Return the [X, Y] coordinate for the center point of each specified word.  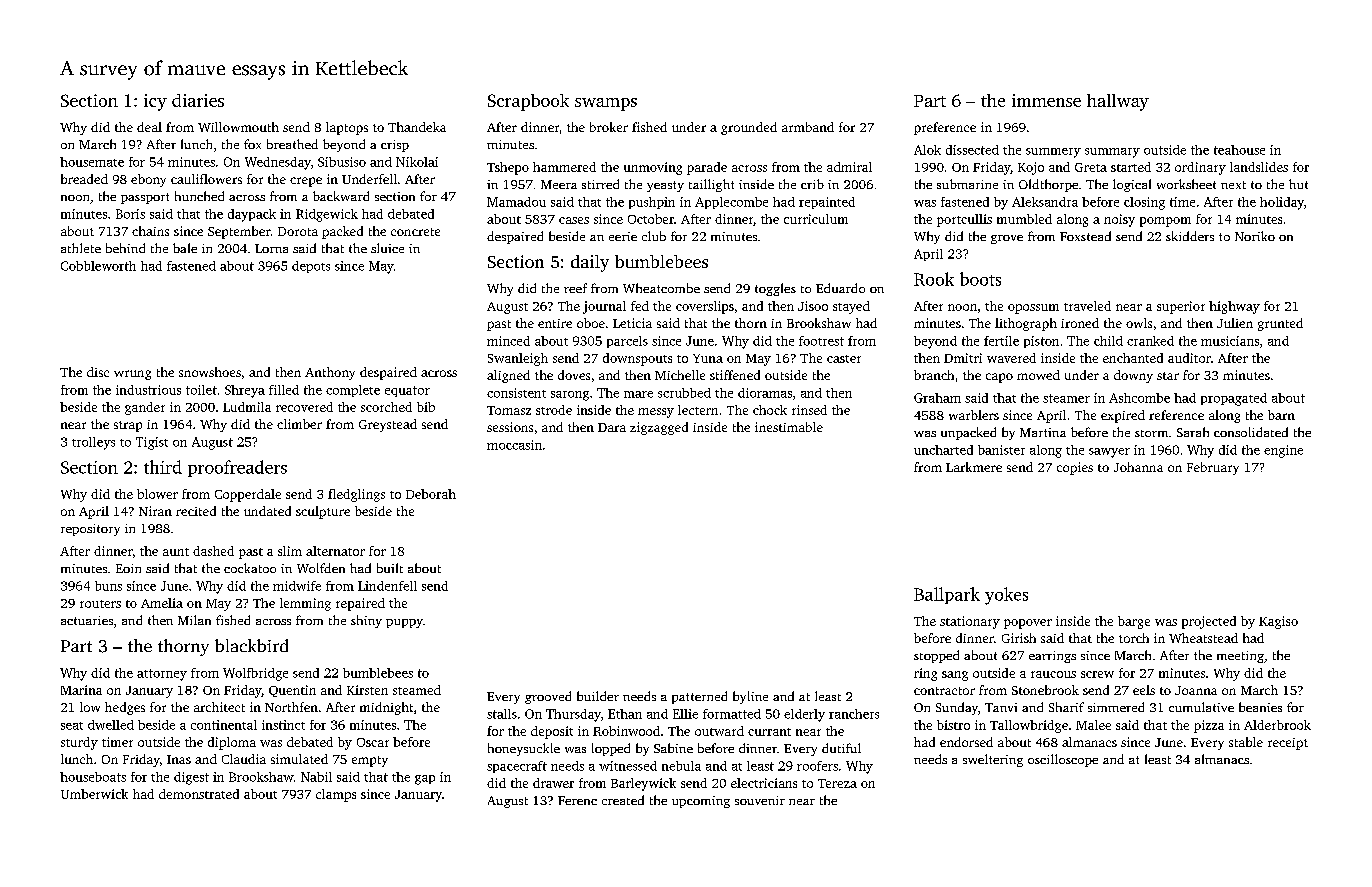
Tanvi [1001, 707]
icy [155, 102]
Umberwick [94, 794]
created [623, 800]
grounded [749, 128]
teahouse [1239, 150]
